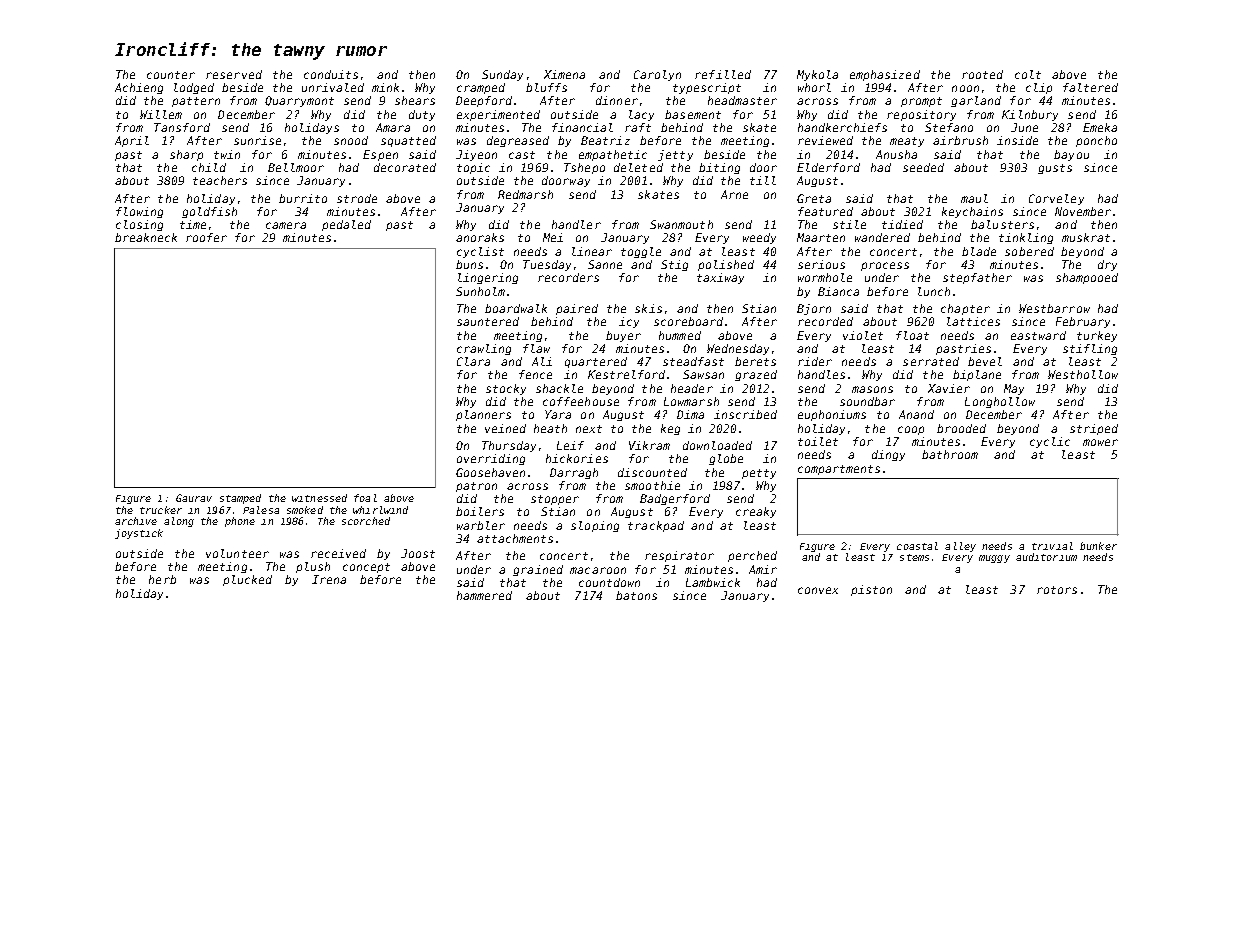  What do you see at coordinates (559, 388) in the screenshot?
I see `shackle` at bounding box center [559, 388].
